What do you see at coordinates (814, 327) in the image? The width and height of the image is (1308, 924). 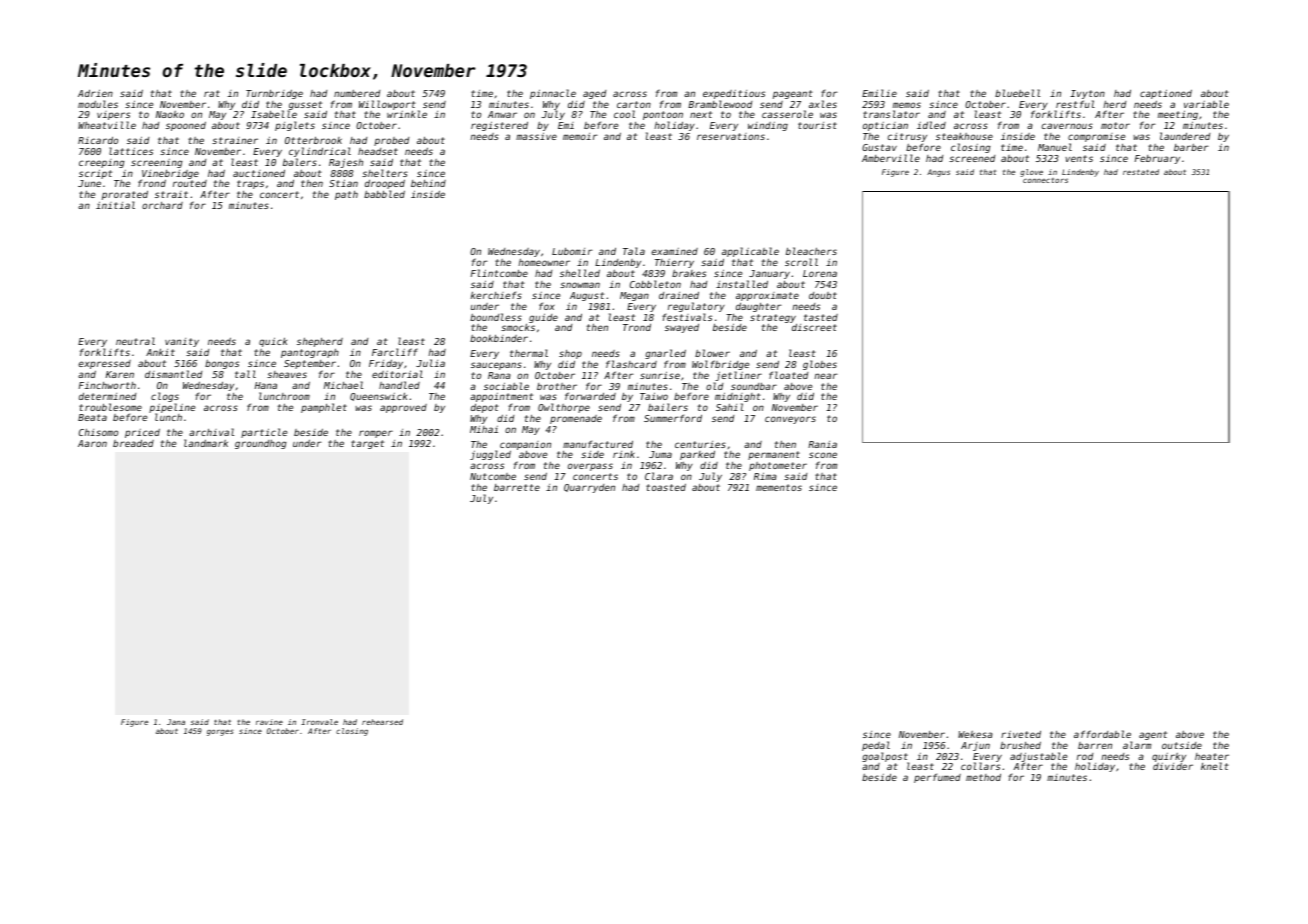 I see `discreet` at bounding box center [814, 327].
